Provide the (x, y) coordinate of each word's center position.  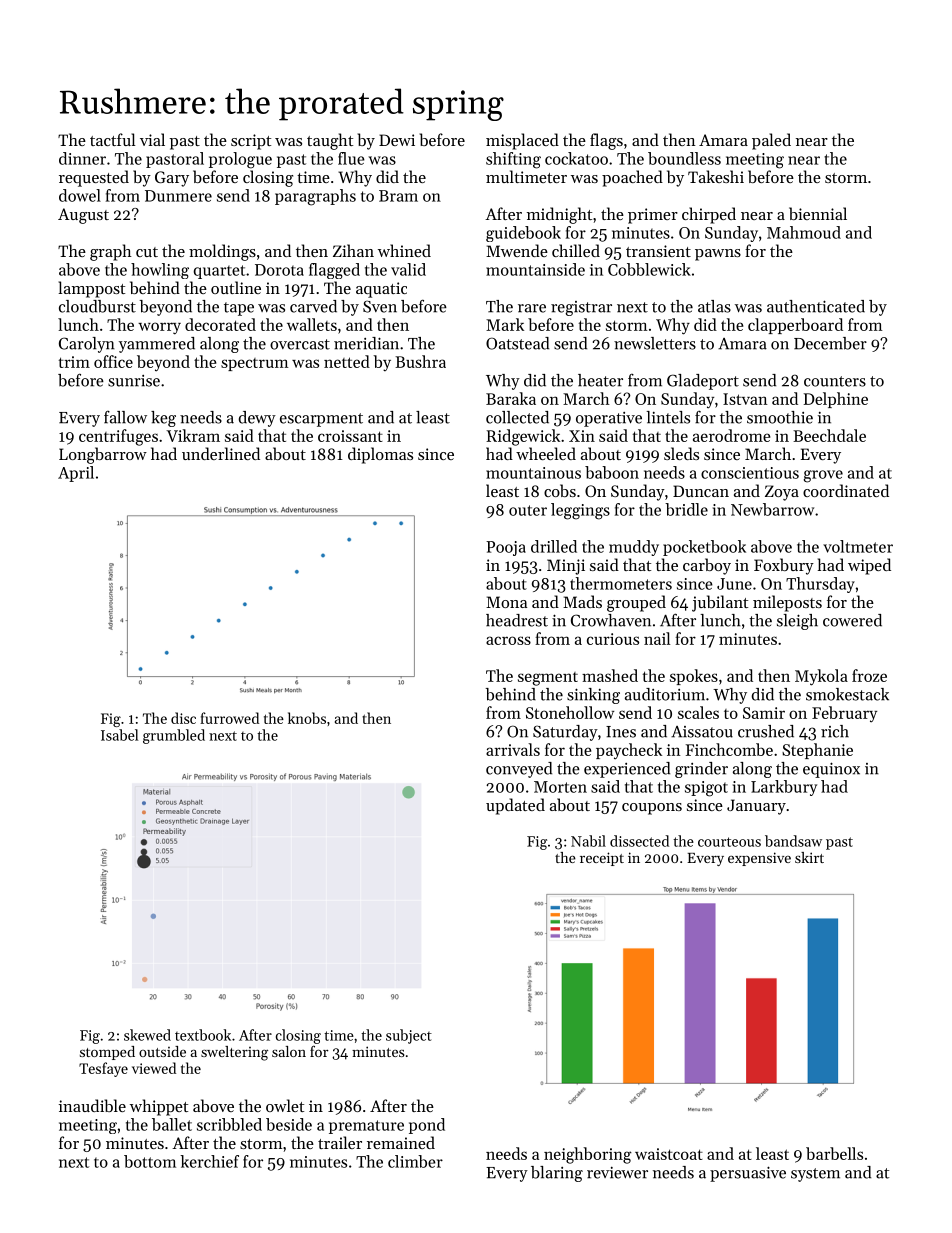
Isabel (119, 735)
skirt (809, 857)
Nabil (588, 841)
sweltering (234, 1053)
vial (152, 139)
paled (771, 141)
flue (351, 158)
